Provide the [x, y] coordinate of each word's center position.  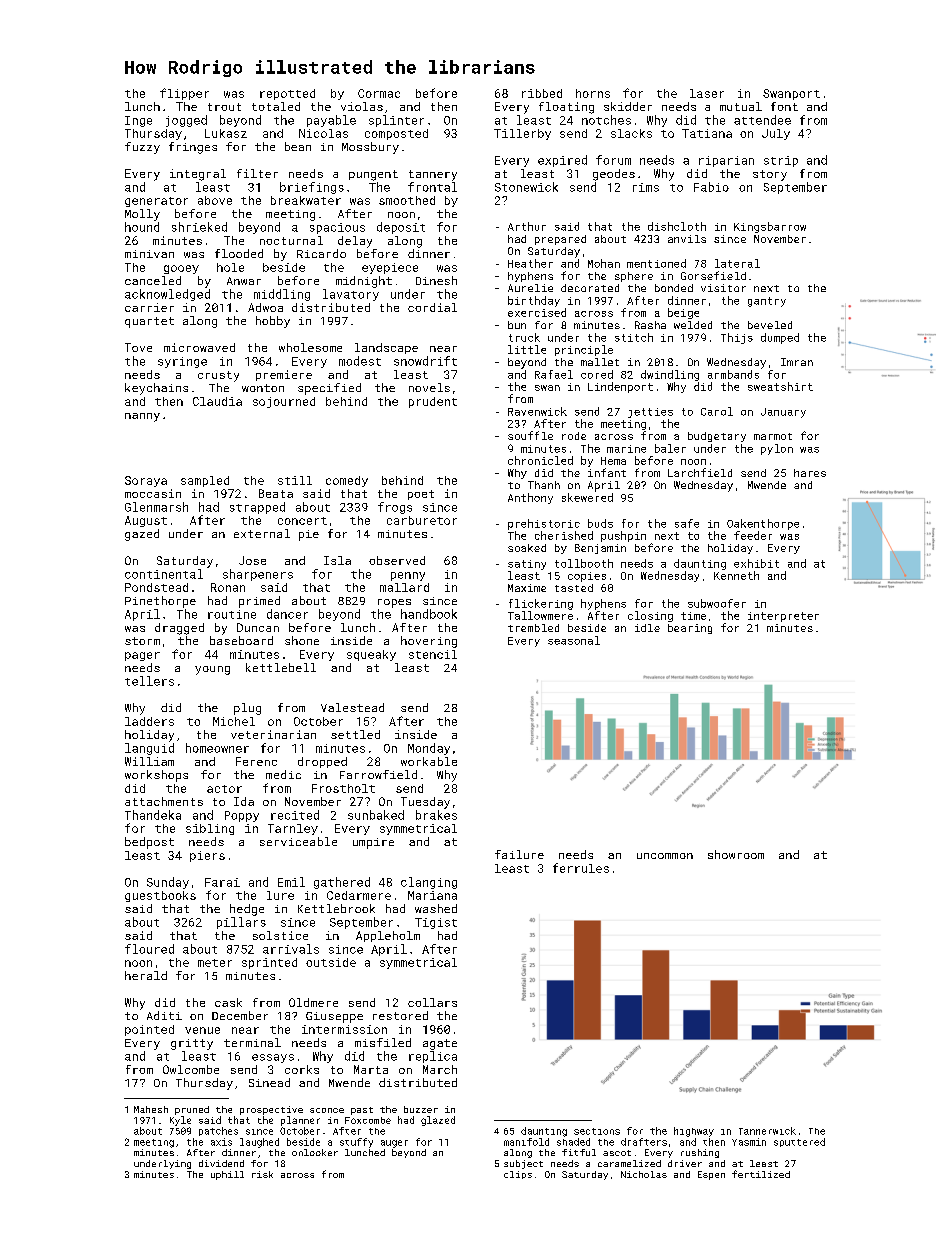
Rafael [554, 374]
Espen [711, 1175]
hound [142, 227]
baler [670, 448]
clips [518, 1175]
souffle [530, 435]
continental [164, 574]
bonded [674, 288]
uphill [227, 1175]
